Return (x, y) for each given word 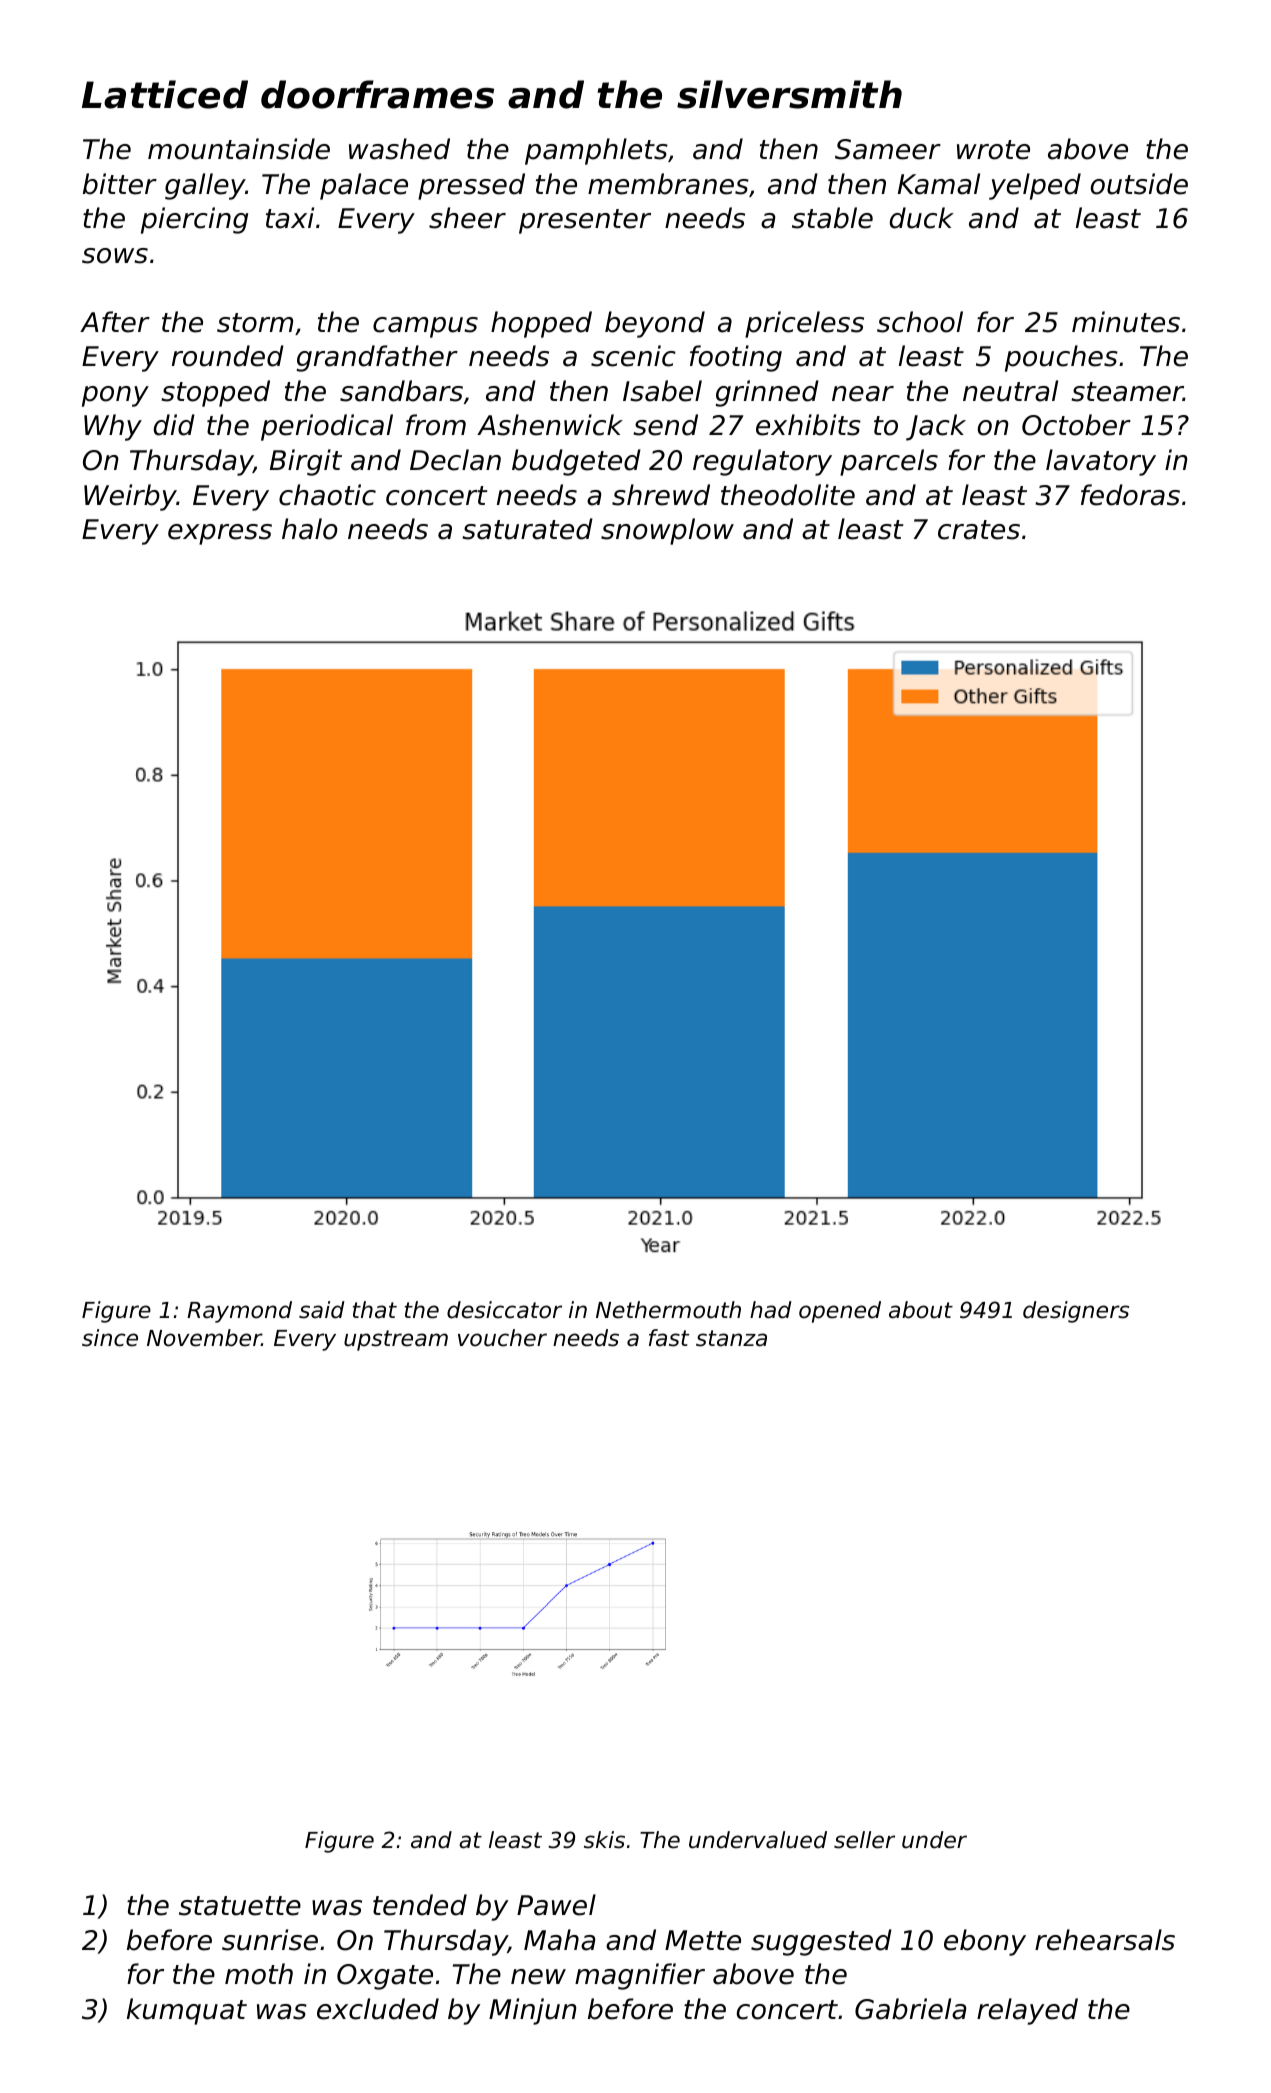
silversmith (789, 94)
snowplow (667, 531)
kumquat (187, 2011)
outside (1139, 184)
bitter (120, 184)
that (375, 1310)
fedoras (1130, 495)
